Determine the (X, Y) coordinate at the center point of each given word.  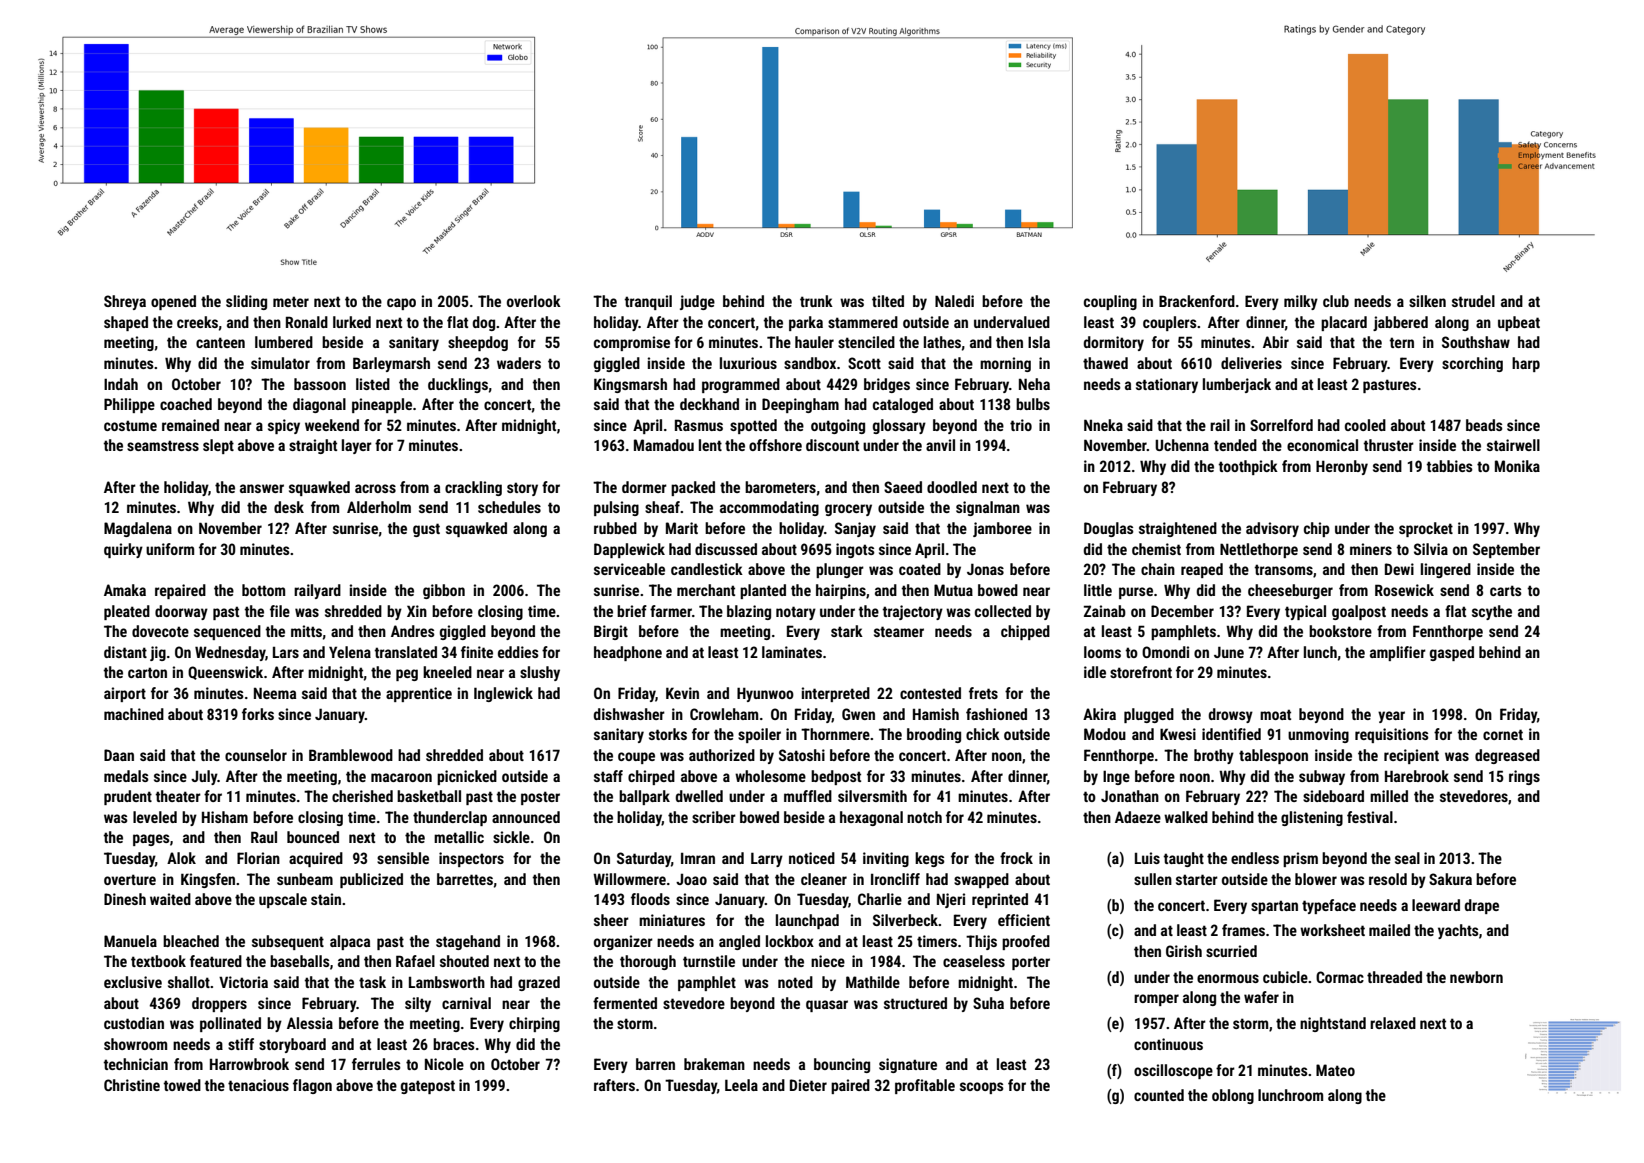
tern (1402, 342)
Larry (767, 859)
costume (130, 425)
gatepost (428, 1087)
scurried (1231, 951)
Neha (1034, 384)
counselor (256, 755)
